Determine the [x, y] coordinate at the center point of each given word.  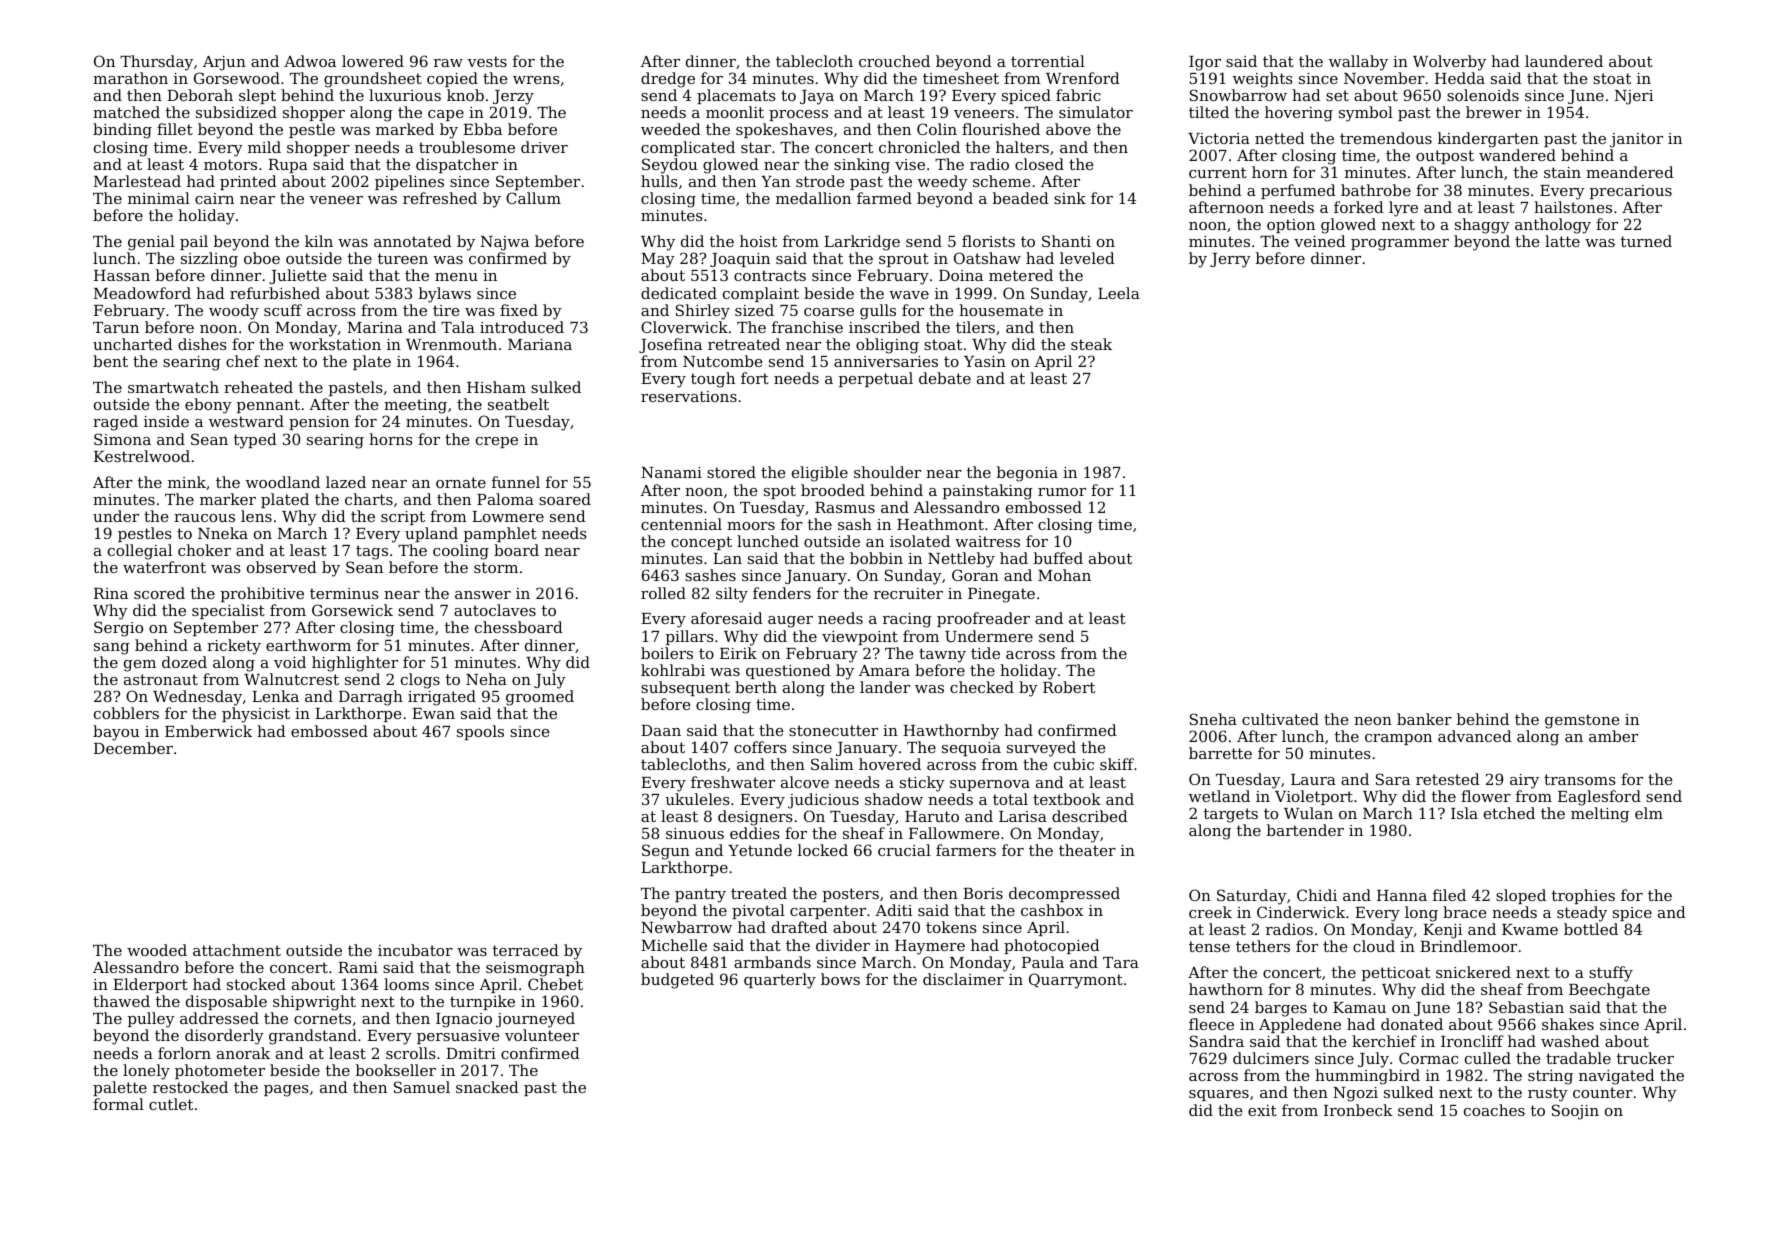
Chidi [1317, 895]
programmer [1400, 245]
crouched [894, 61]
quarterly [780, 981]
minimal [159, 198]
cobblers [126, 713]
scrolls [411, 1053]
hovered [890, 764]
